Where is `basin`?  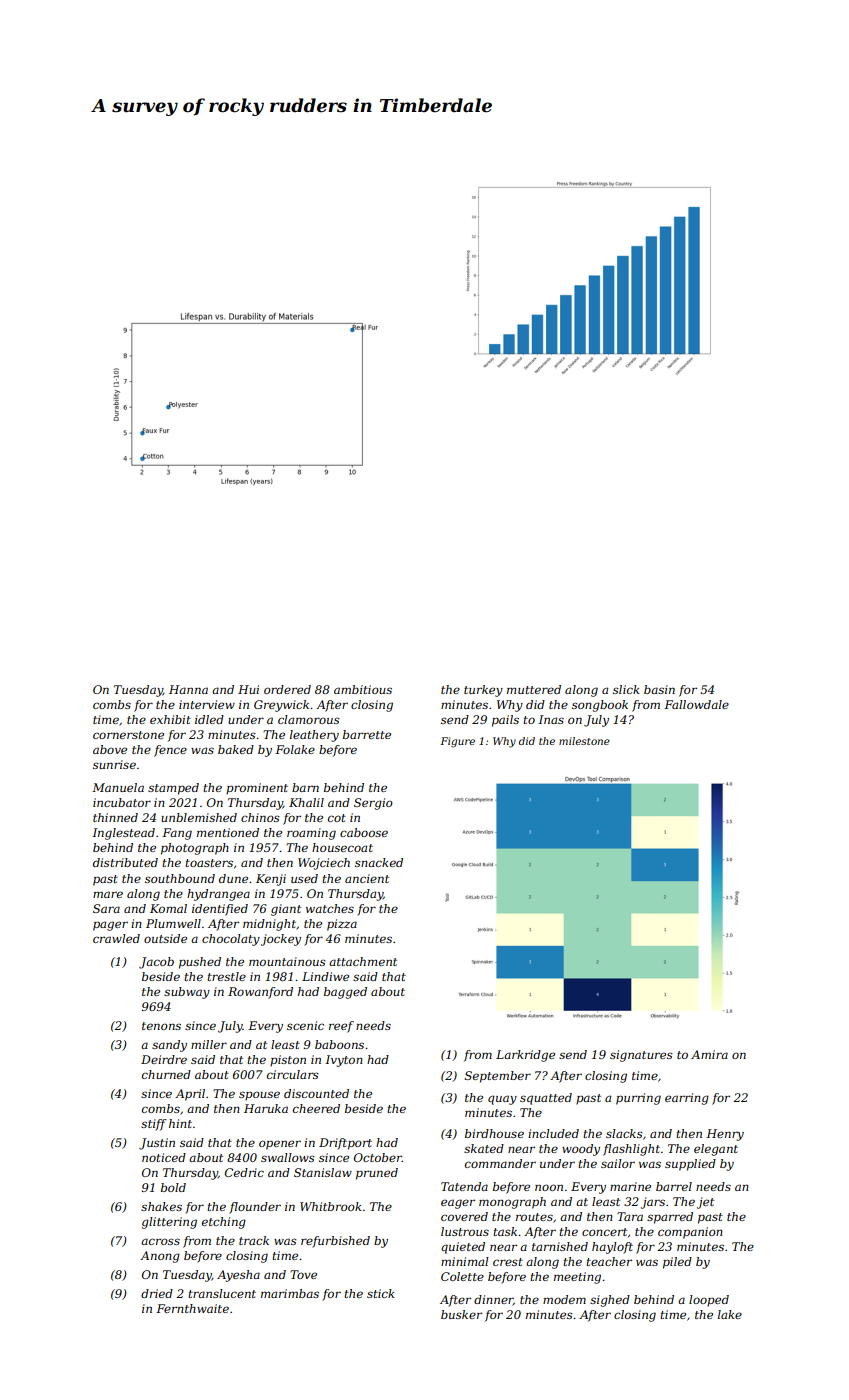
basin is located at coordinates (659, 689).
